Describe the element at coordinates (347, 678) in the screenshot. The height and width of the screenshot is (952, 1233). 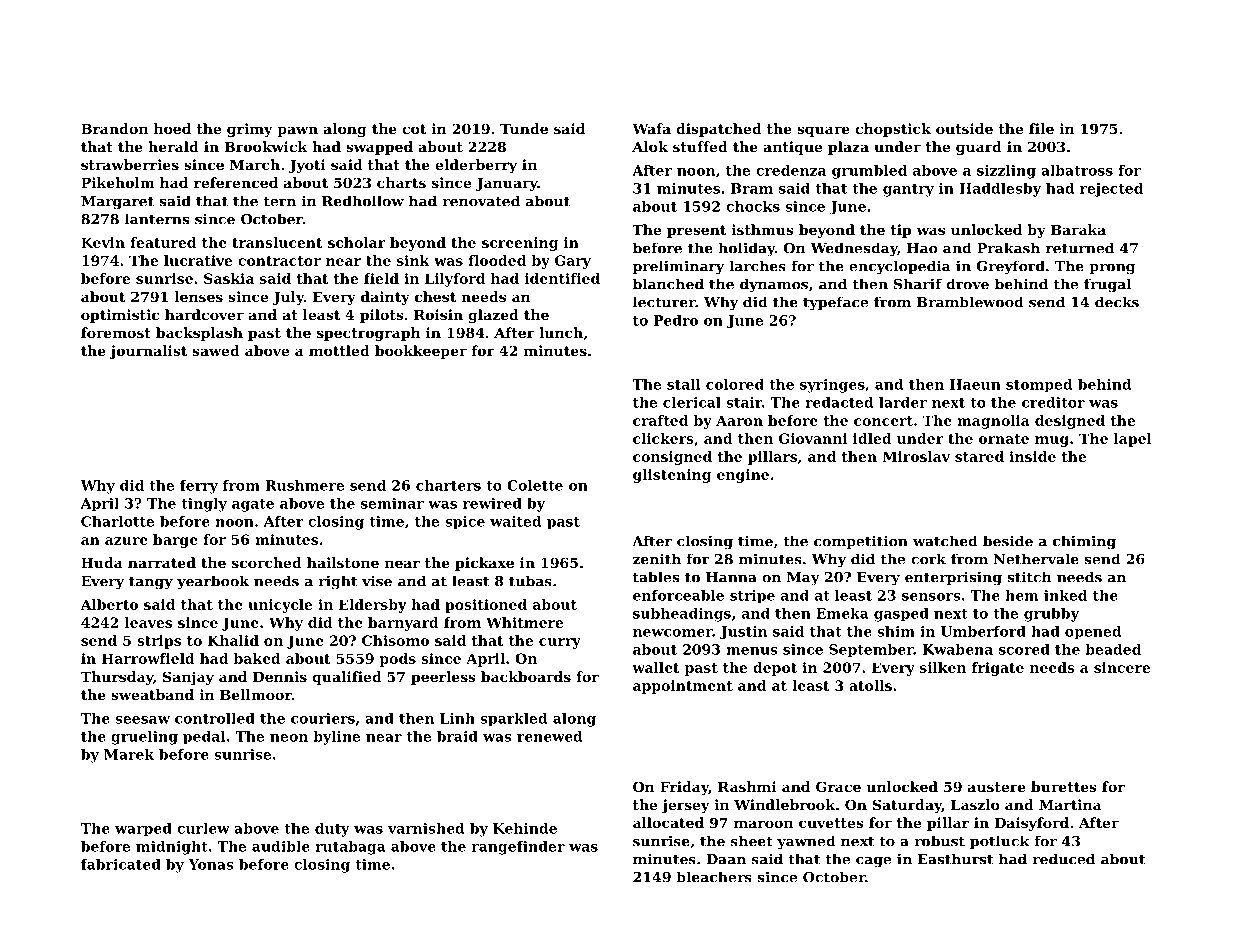
I see `qualified` at that location.
